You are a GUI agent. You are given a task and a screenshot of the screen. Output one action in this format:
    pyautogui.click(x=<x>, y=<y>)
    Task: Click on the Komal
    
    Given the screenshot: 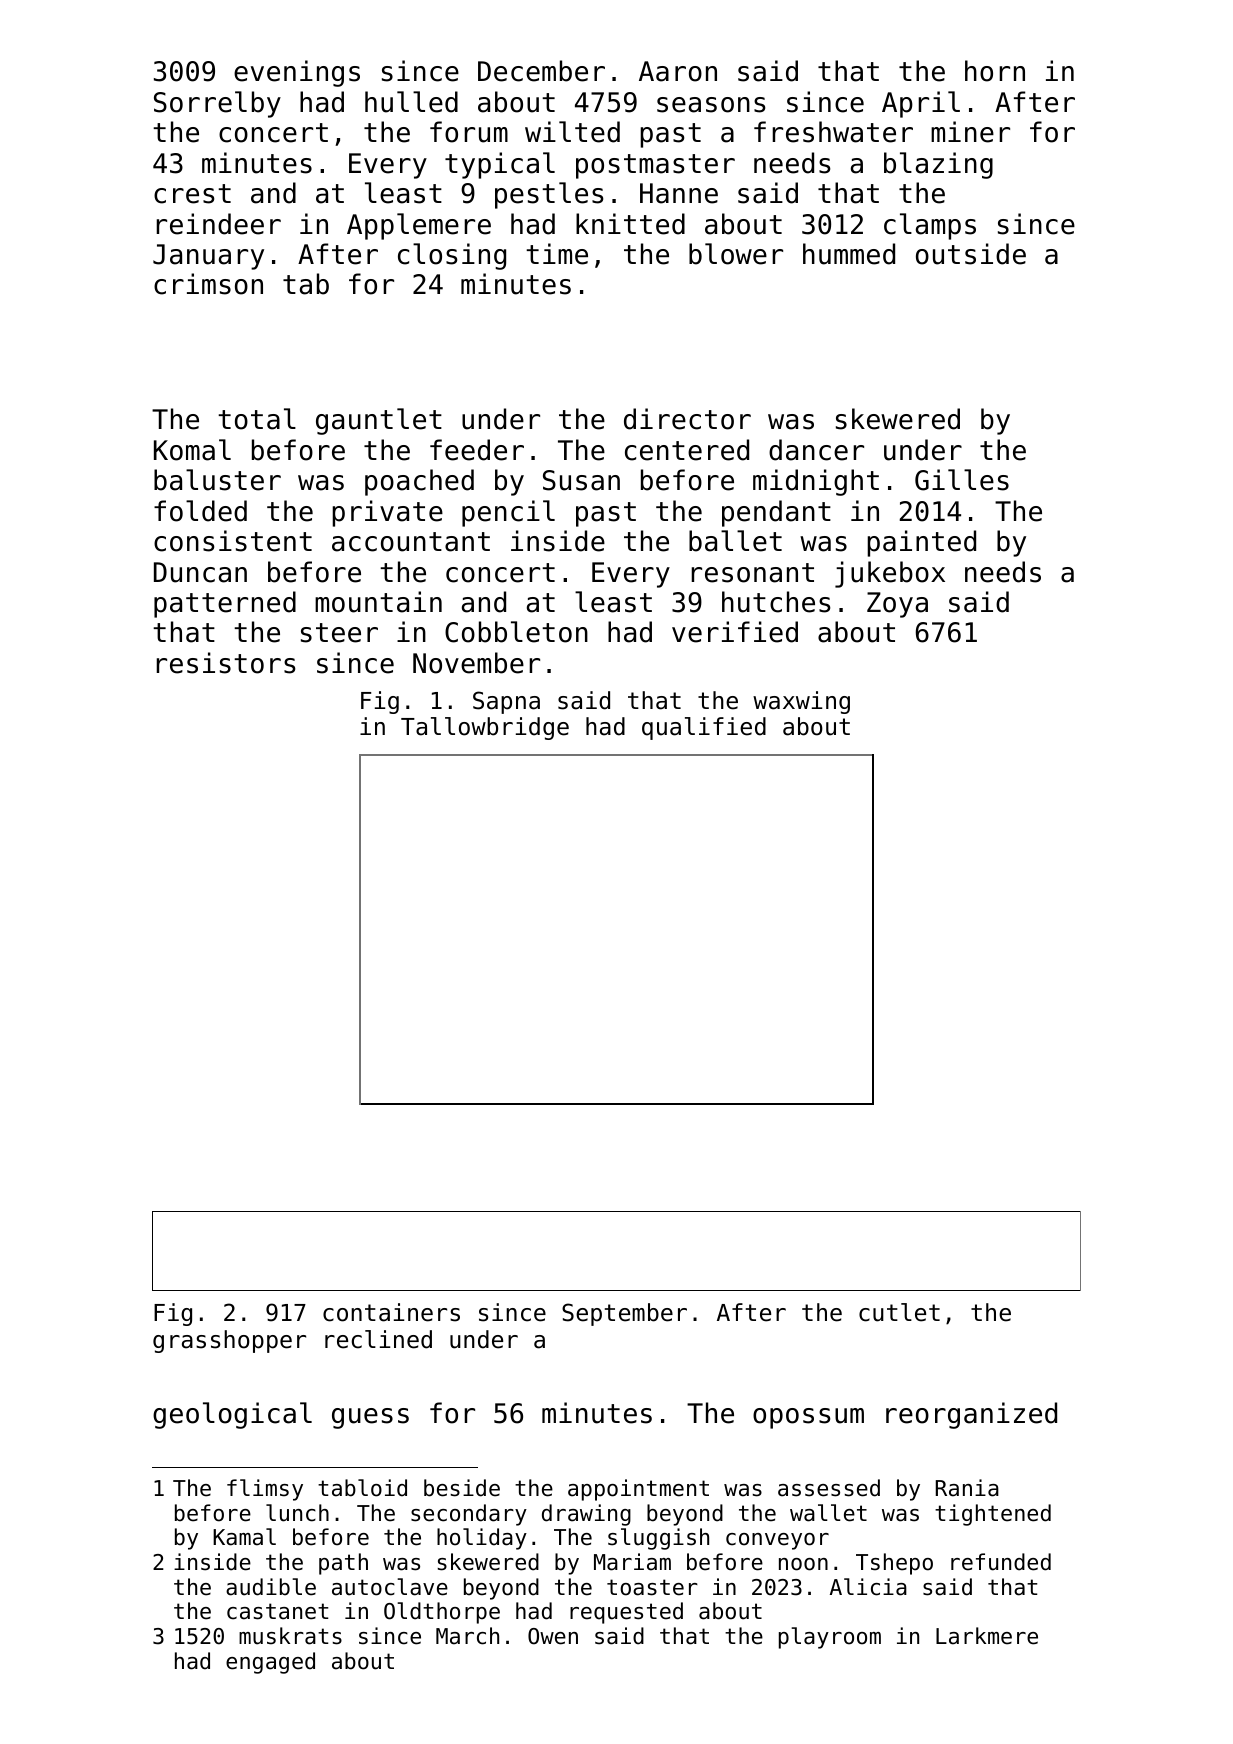 What is the action you would take?
    pyautogui.click(x=192, y=450)
